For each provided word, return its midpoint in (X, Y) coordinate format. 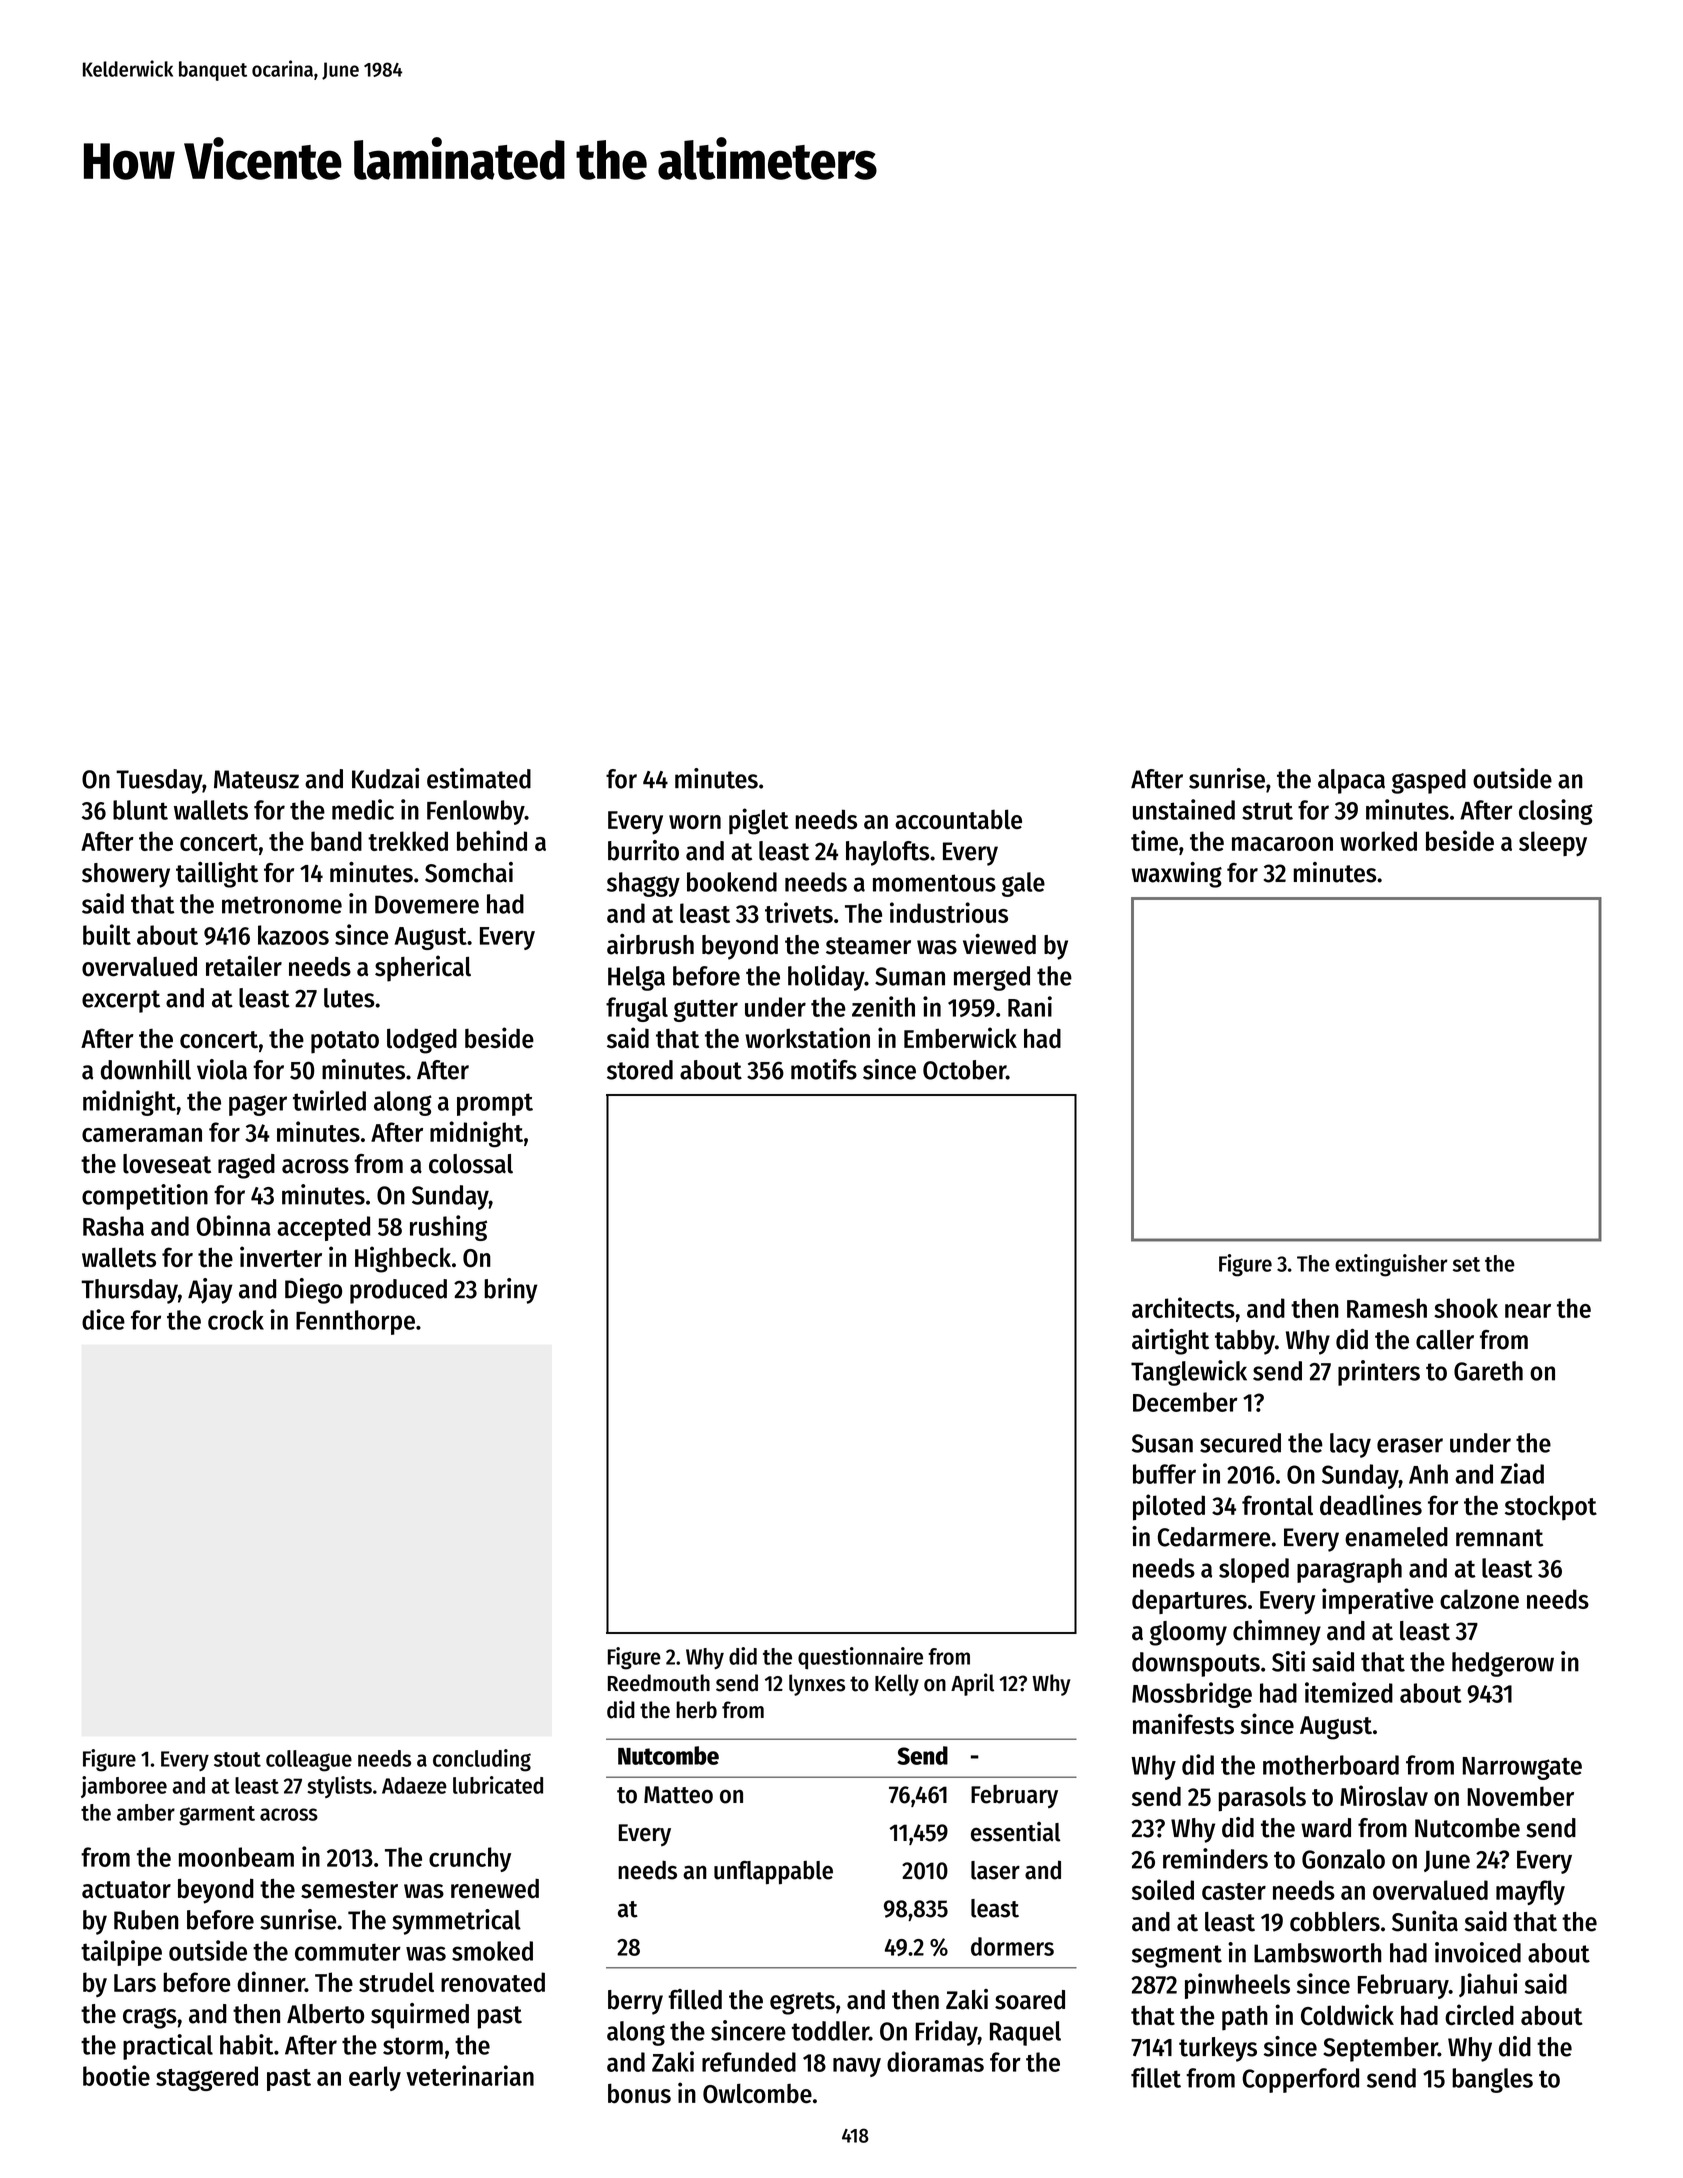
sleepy (1553, 843)
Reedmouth (659, 1683)
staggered (207, 2078)
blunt (140, 810)
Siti (1288, 1661)
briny (511, 1291)
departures (1189, 1601)
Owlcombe (757, 2093)
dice (103, 1319)
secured (1240, 1443)
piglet (759, 821)
